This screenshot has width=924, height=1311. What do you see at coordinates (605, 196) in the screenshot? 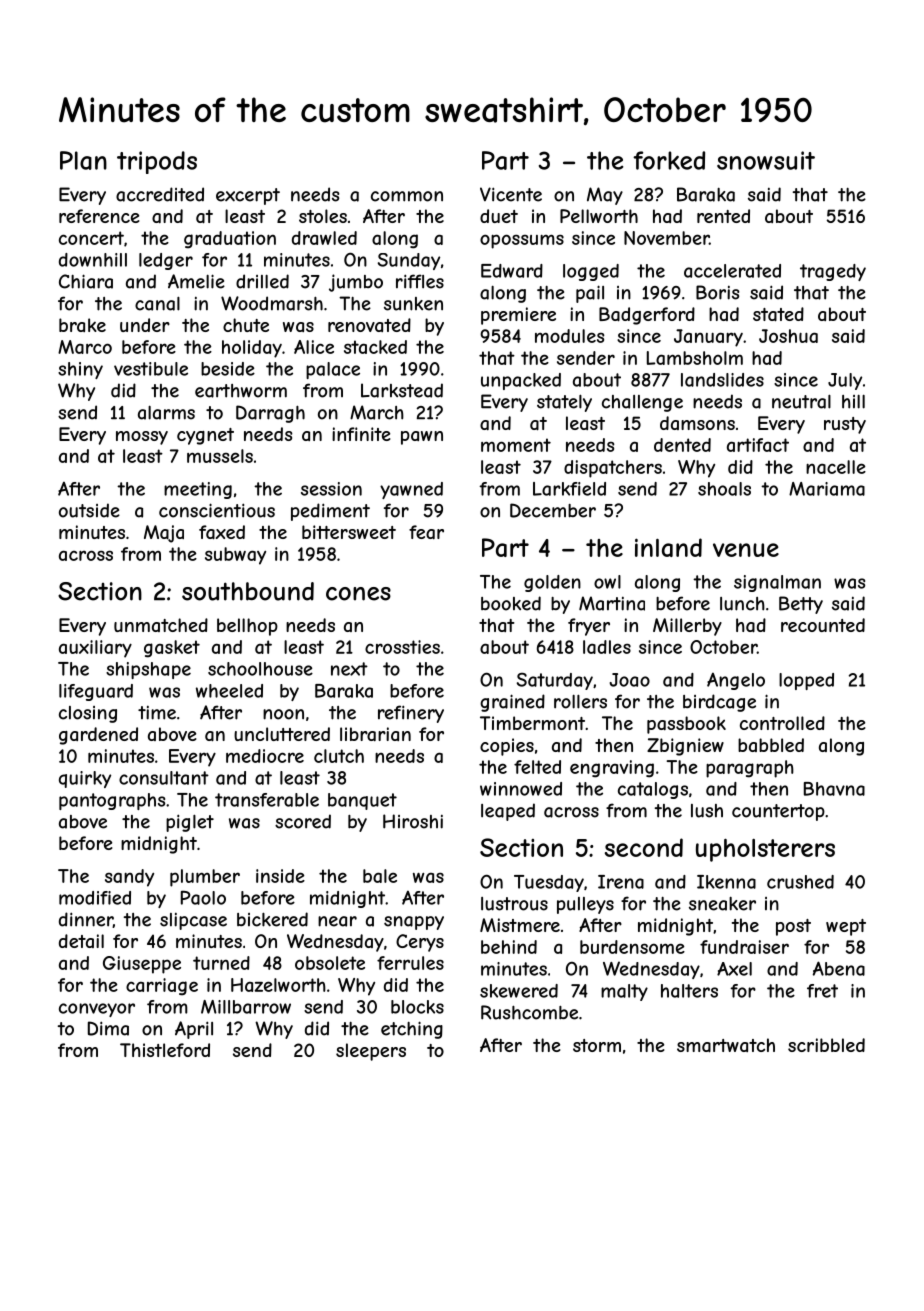
I see `May` at bounding box center [605, 196].
